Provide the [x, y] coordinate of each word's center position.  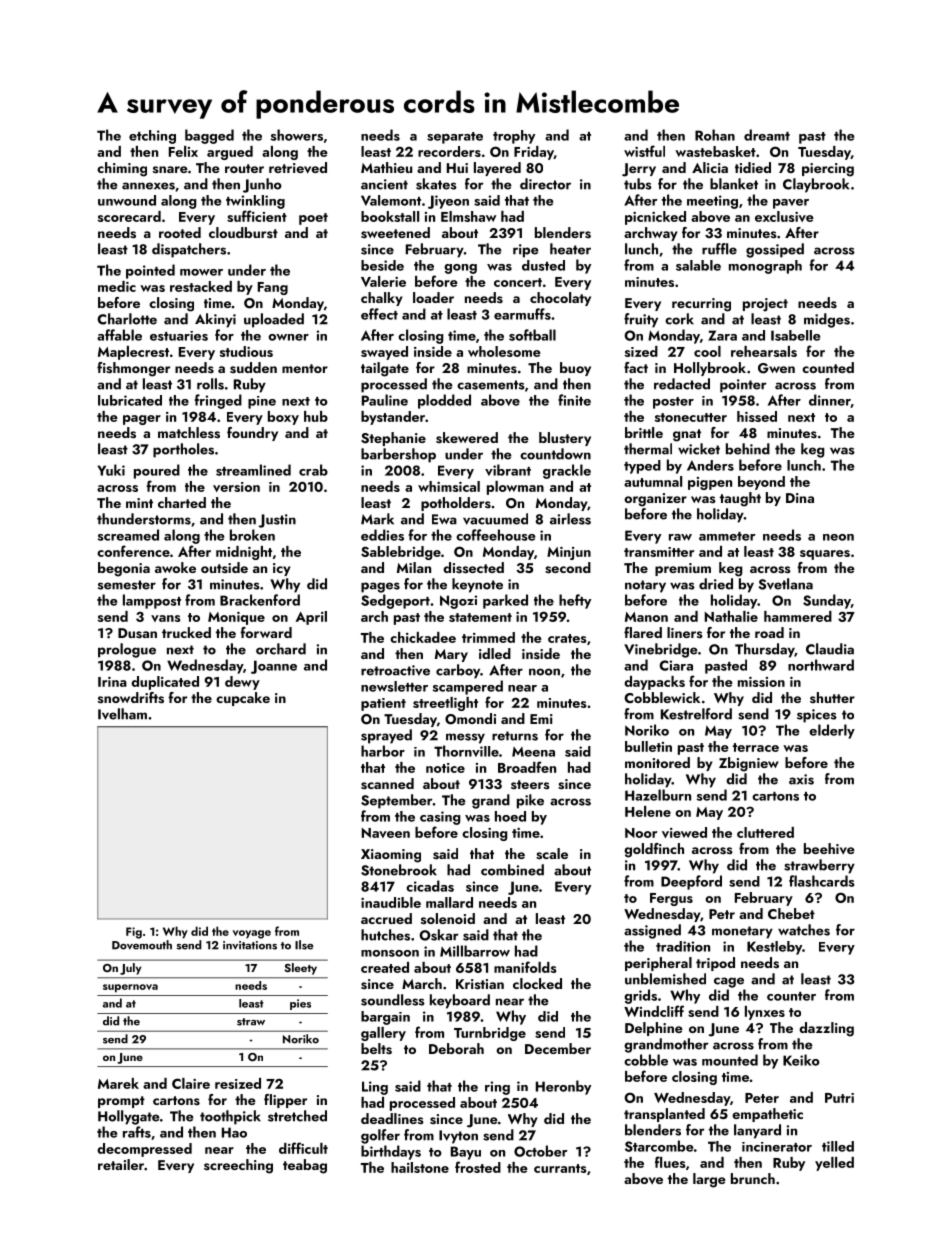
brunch [753, 1178]
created [385, 967]
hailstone [420, 1167]
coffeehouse [495, 535]
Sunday [827, 601]
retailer [121, 1164]
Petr [722, 914]
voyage [252, 934]
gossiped [775, 250]
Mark [377, 519]
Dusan [137, 633]
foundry [252, 434]
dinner [830, 401]
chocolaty [560, 299]
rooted [180, 232]
